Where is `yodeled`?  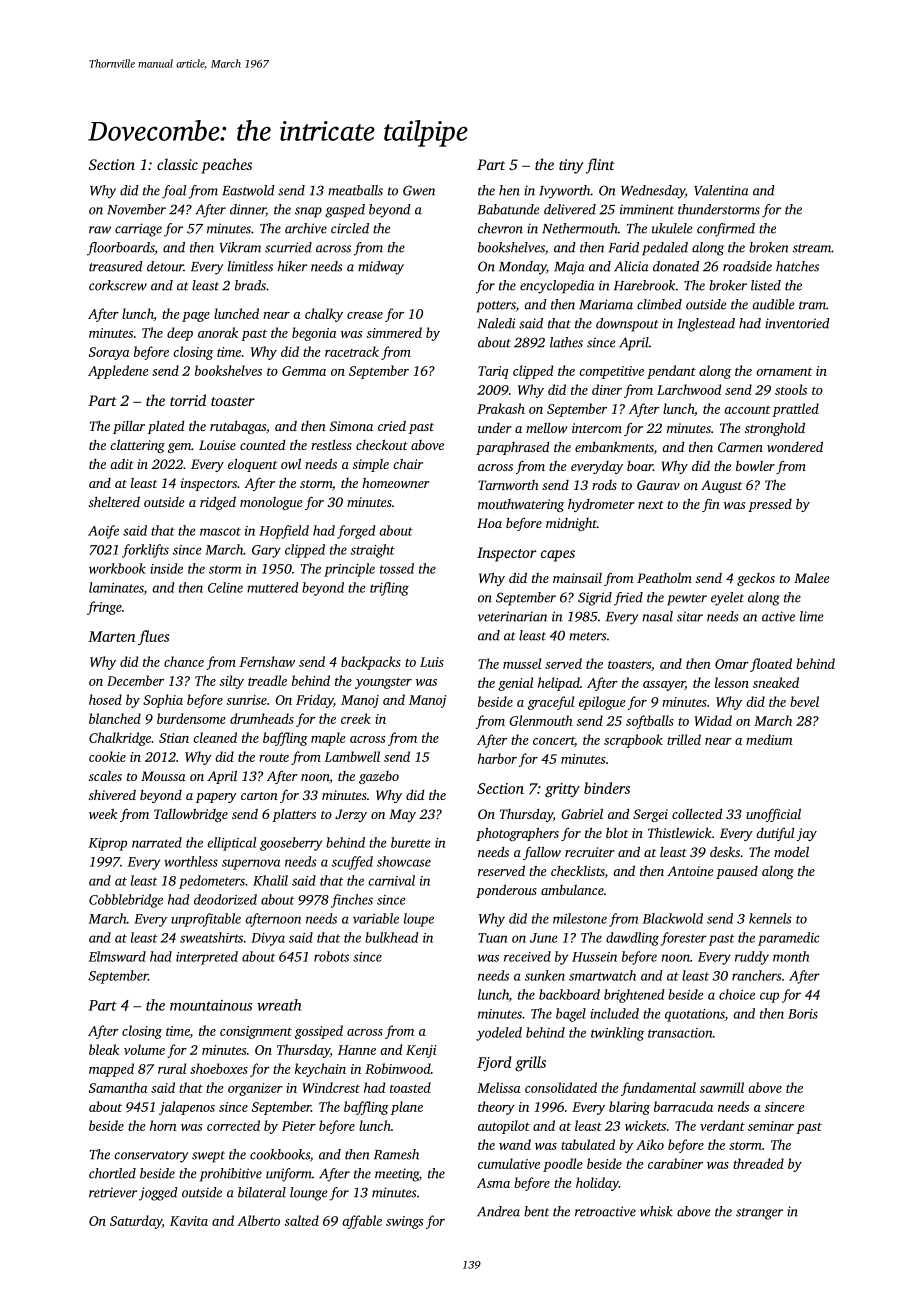 yodeled is located at coordinates (499, 1034).
